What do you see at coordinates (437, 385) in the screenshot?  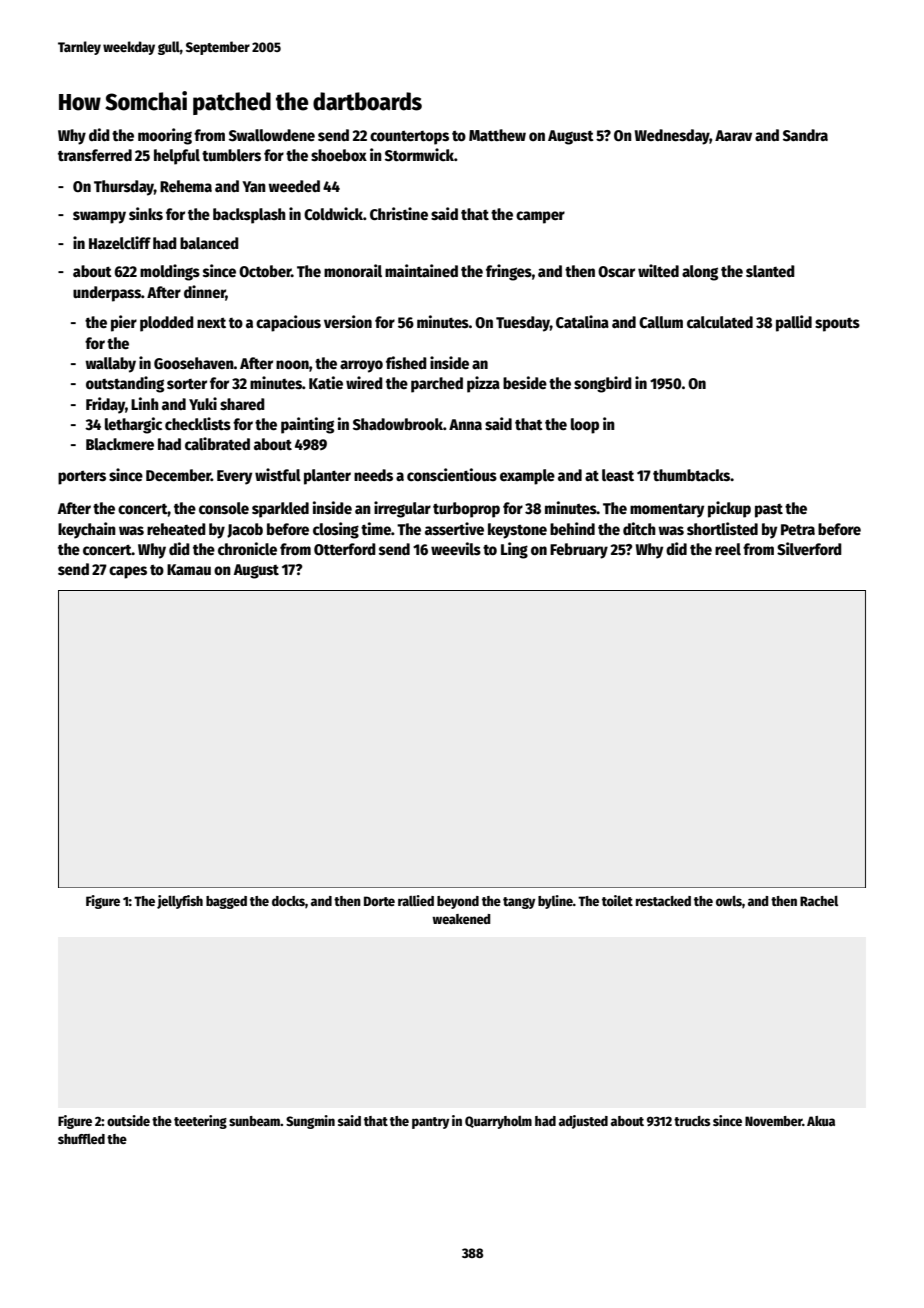 I see `parched` at bounding box center [437, 385].
